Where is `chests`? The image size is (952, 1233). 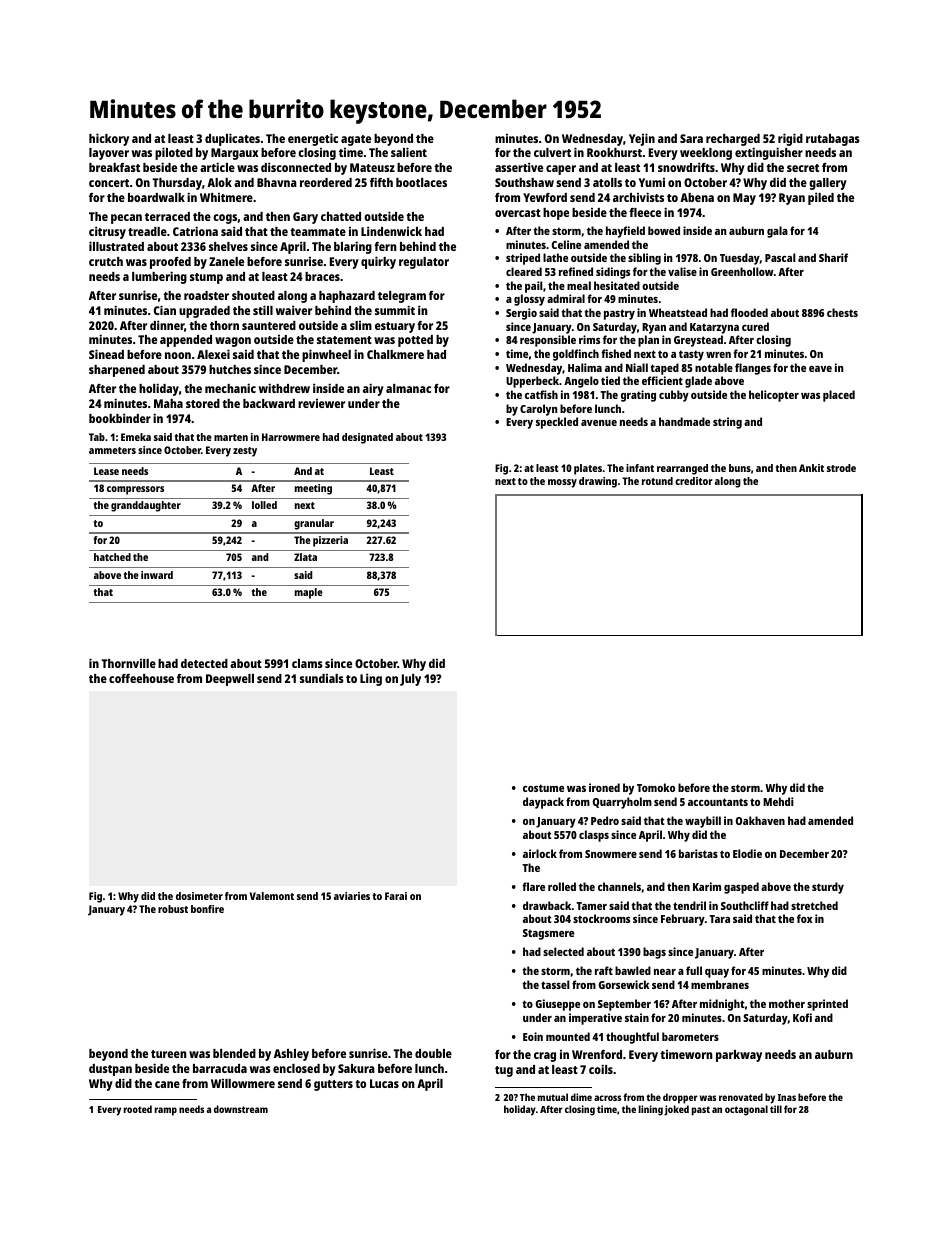
chests is located at coordinates (842, 312).
